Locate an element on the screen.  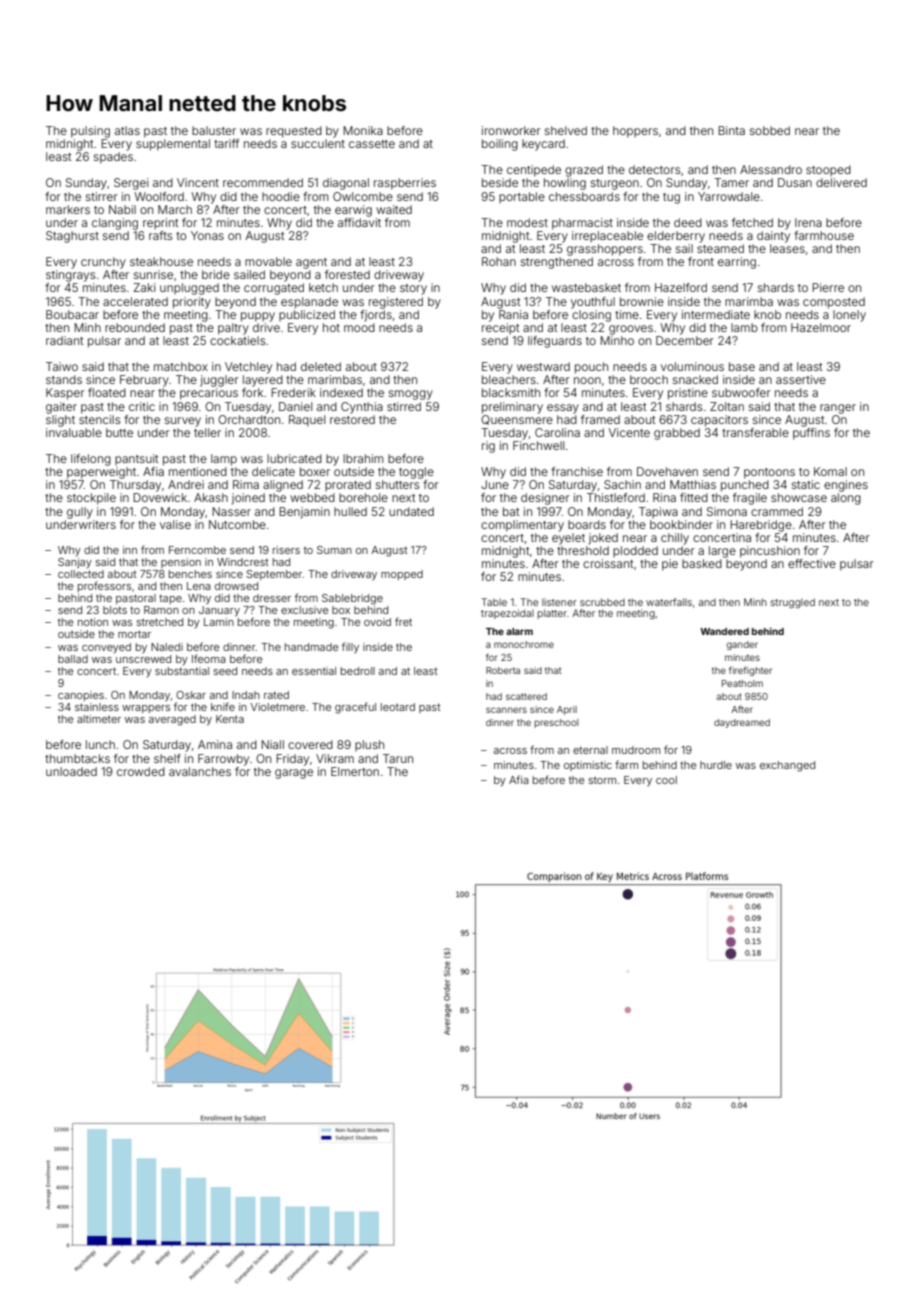
Irena is located at coordinates (808, 222).
